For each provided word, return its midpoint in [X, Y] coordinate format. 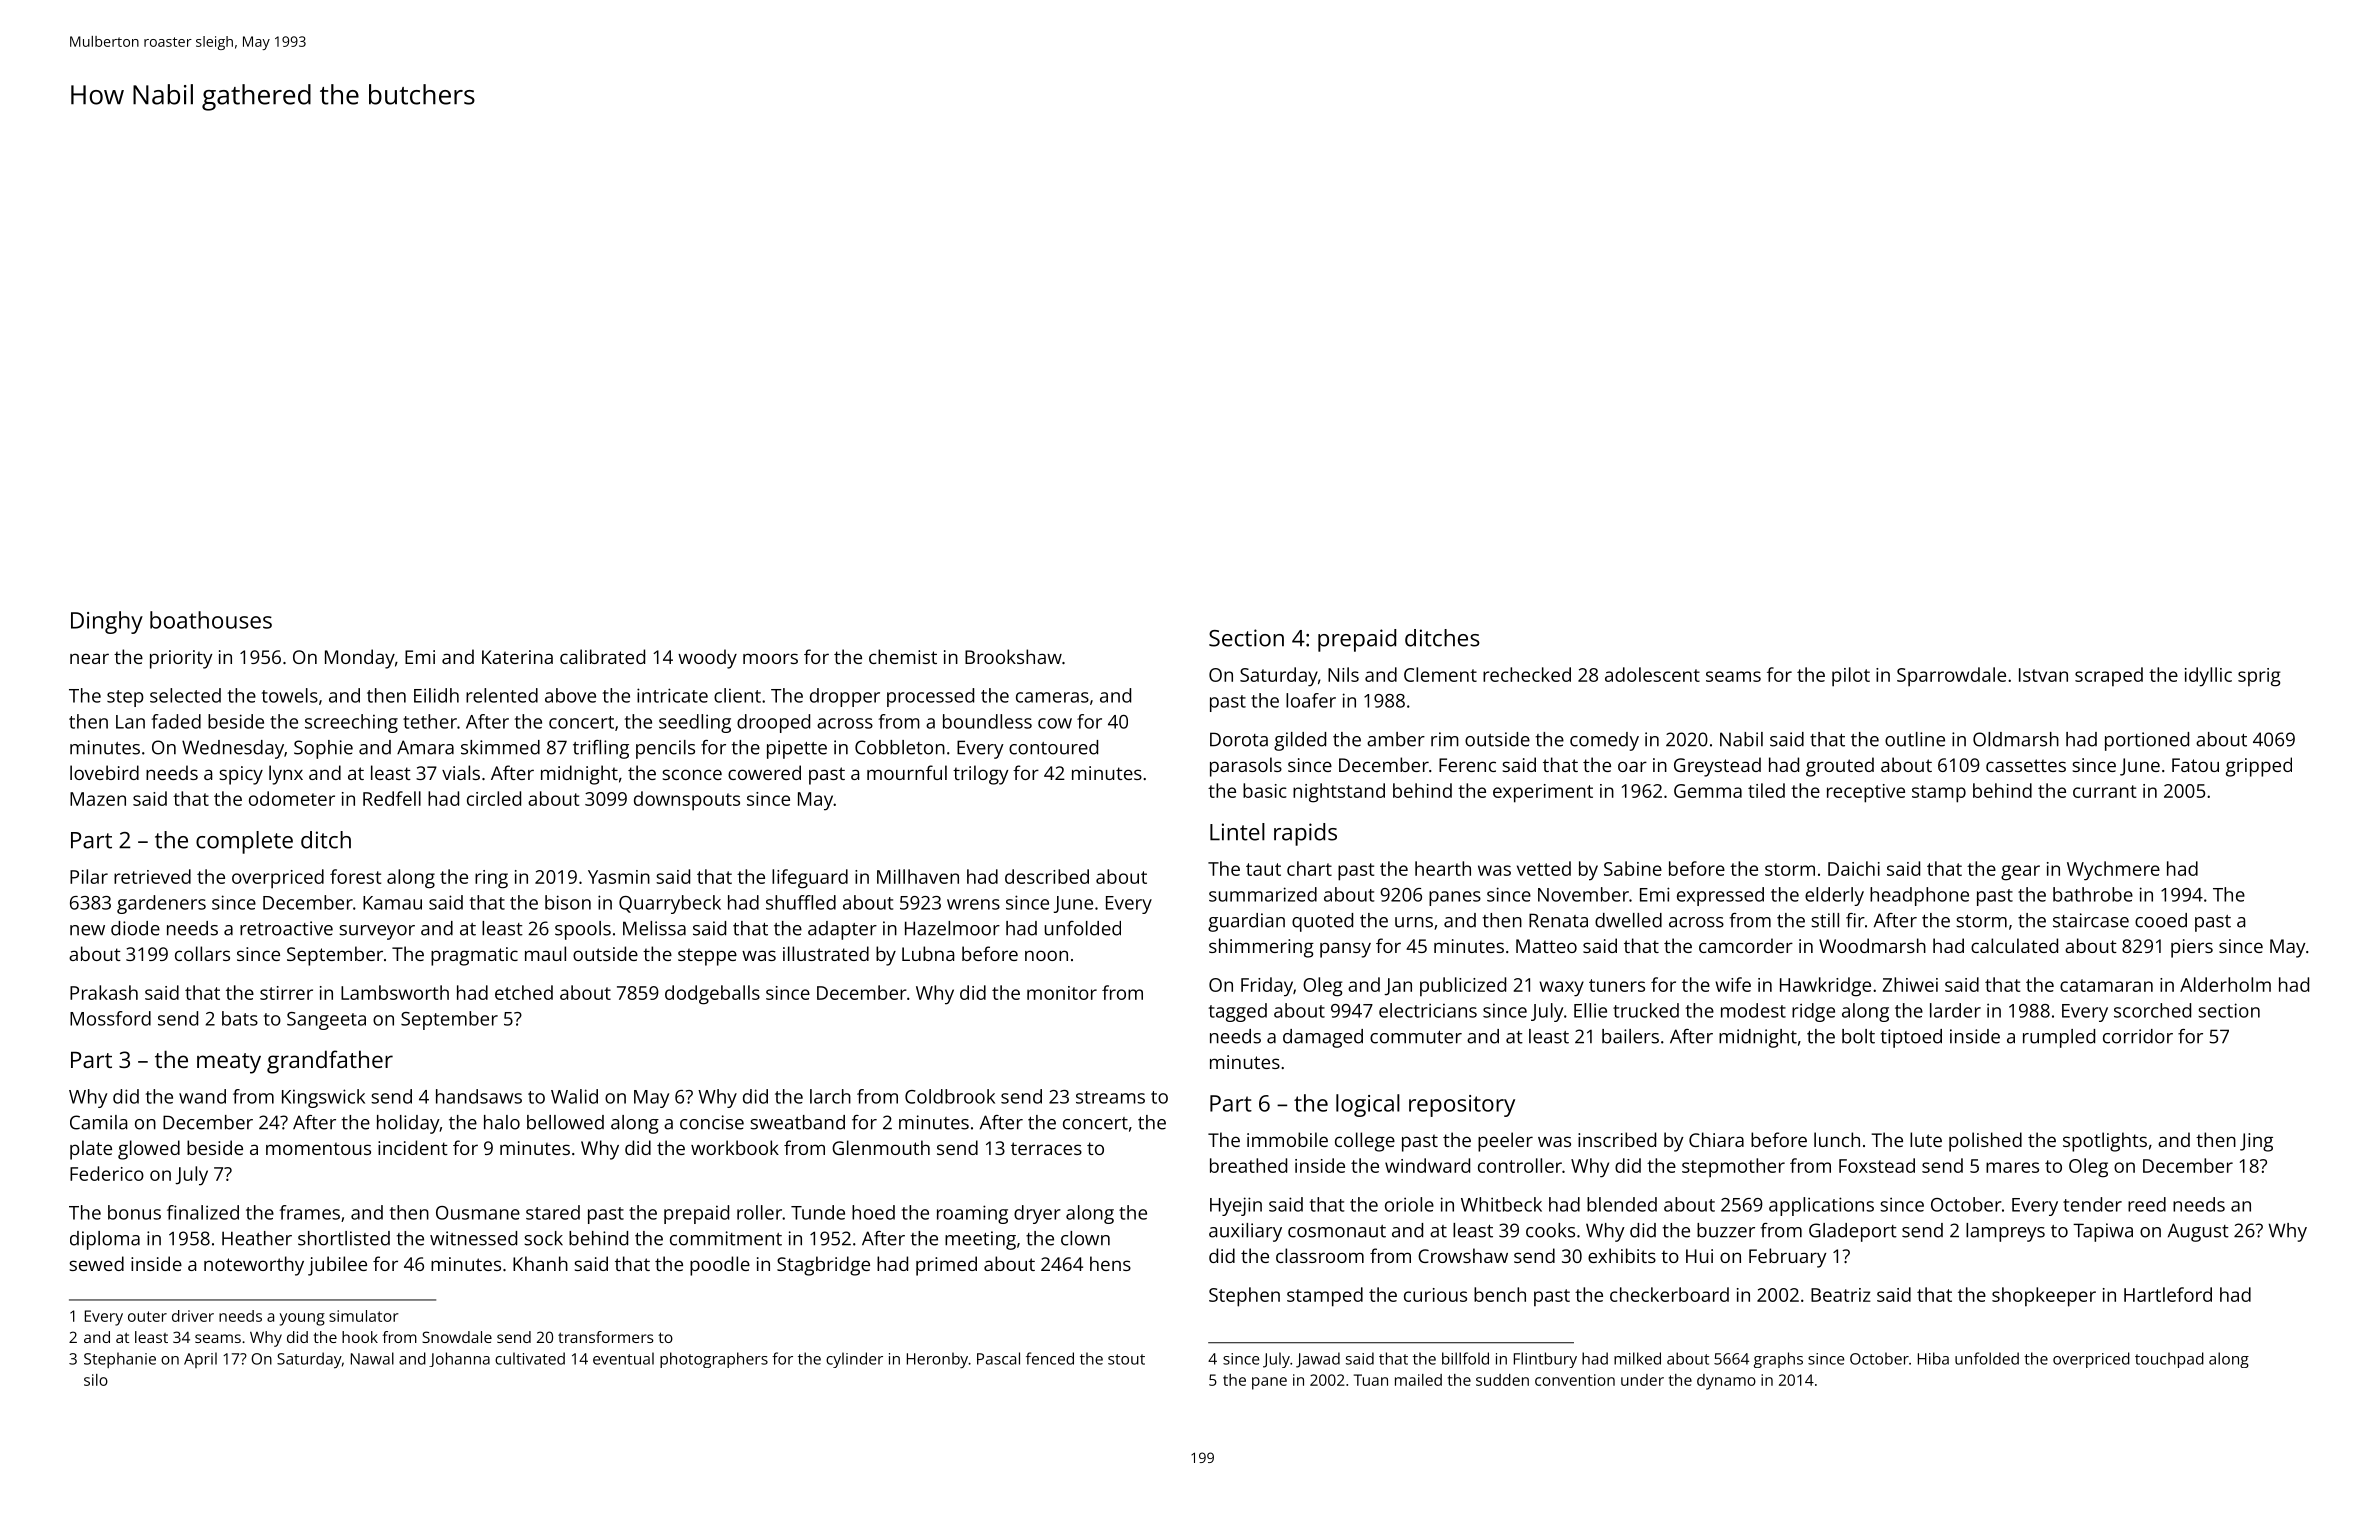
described [1047, 876]
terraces [1046, 1148]
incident [413, 1147]
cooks [1550, 1230]
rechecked [1527, 674]
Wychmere [2113, 871]
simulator [364, 1316]
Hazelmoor [952, 928]
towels [289, 695]
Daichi [1854, 868]
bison [568, 902]
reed [2147, 1204]
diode [135, 928]
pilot [1851, 677]
